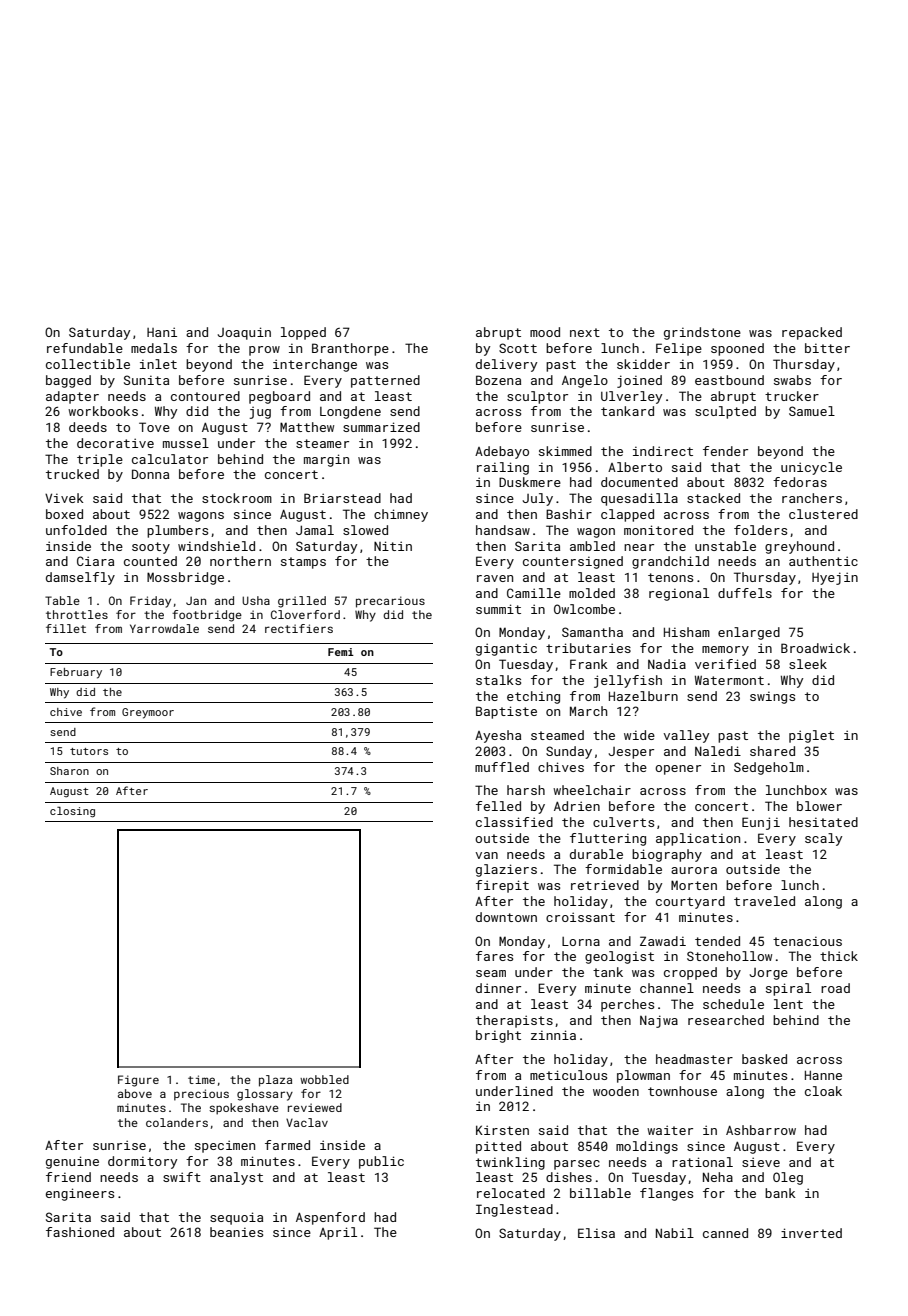 This image has height=1316, width=908. I want to click on Greymoor, so click(148, 713).
